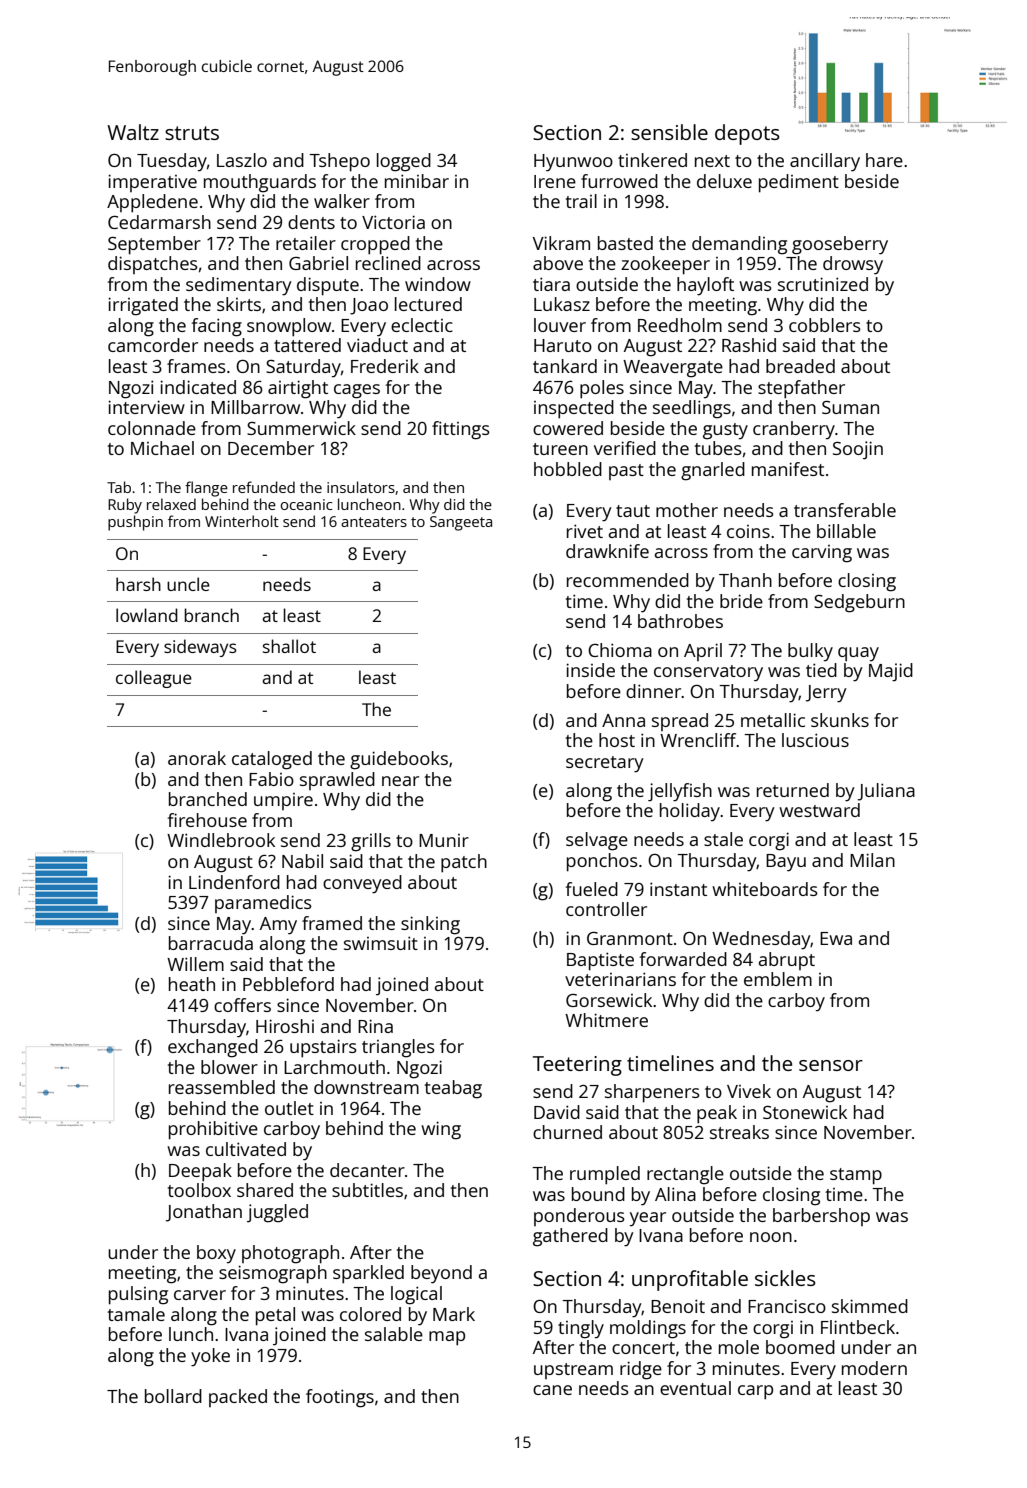  What do you see at coordinates (669, 132) in the screenshot?
I see `sensible` at bounding box center [669, 132].
